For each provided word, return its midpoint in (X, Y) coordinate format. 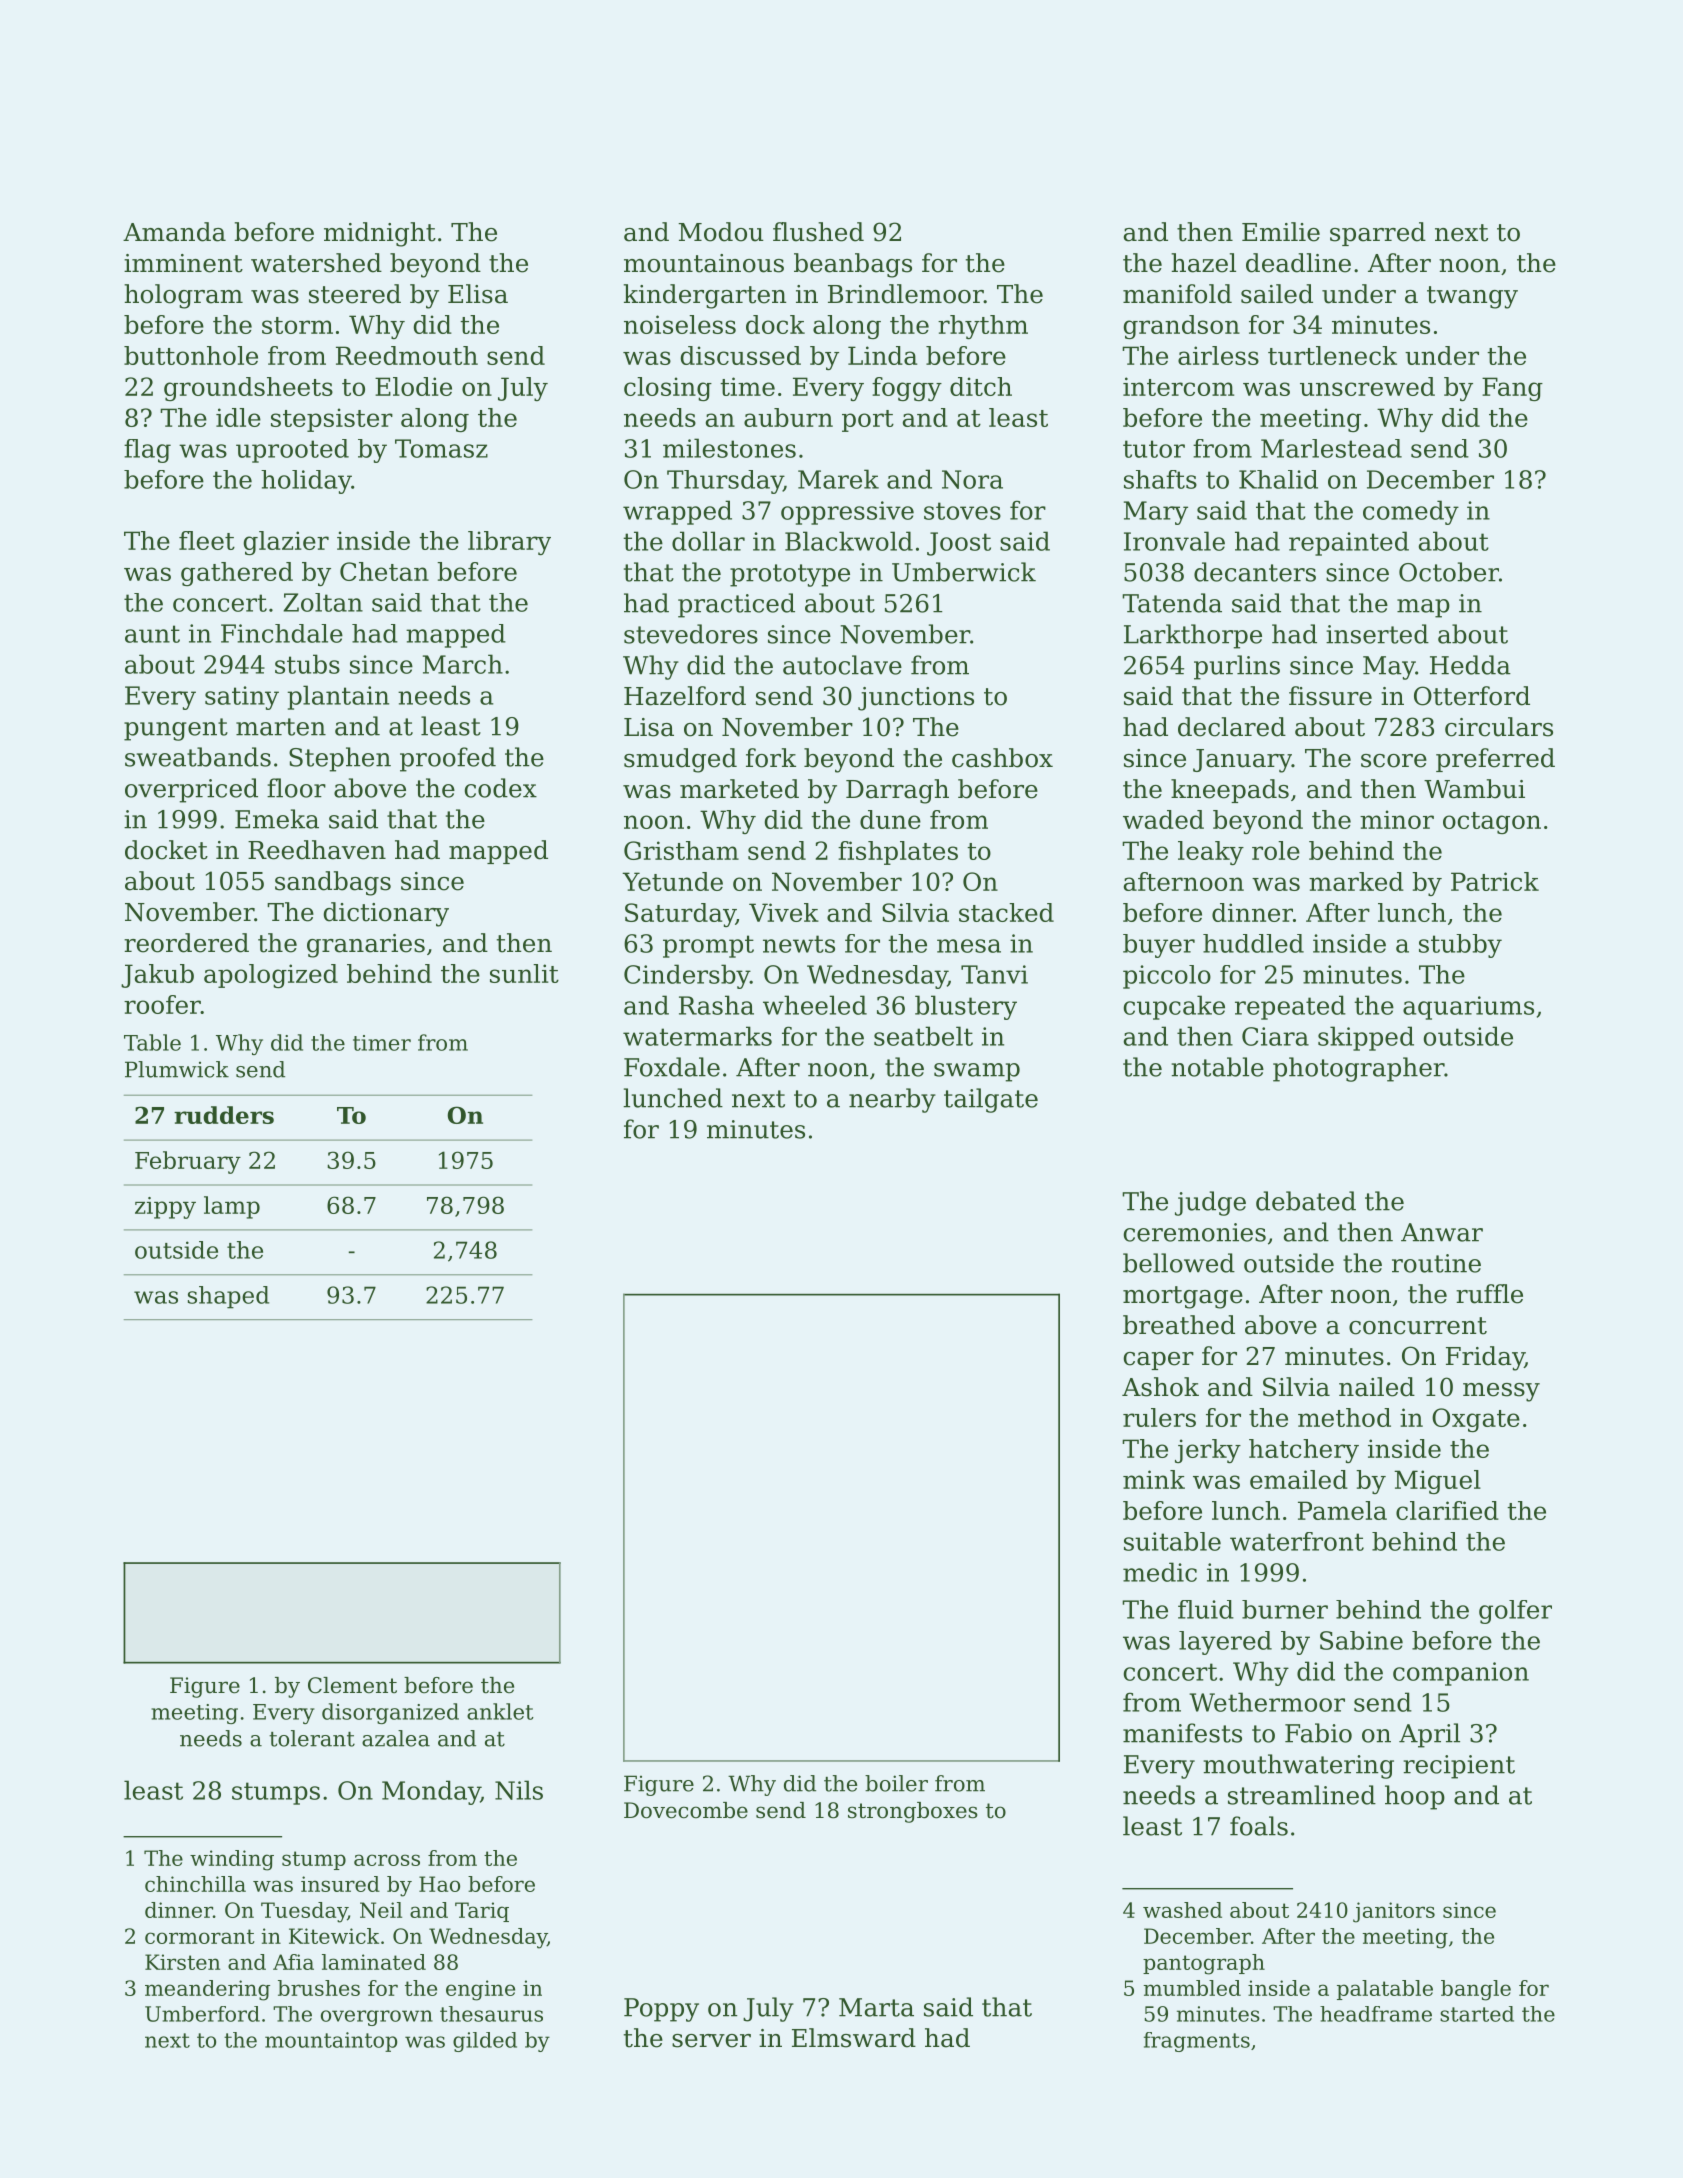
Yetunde (672, 881)
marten (281, 727)
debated (1306, 1201)
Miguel (1437, 1482)
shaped (228, 1297)
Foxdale (672, 1067)
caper (1159, 1361)
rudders (224, 1115)
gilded (485, 2042)
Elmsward (854, 2038)
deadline (1298, 263)
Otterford (1472, 696)
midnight (380, 234)
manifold (1177, 294)
